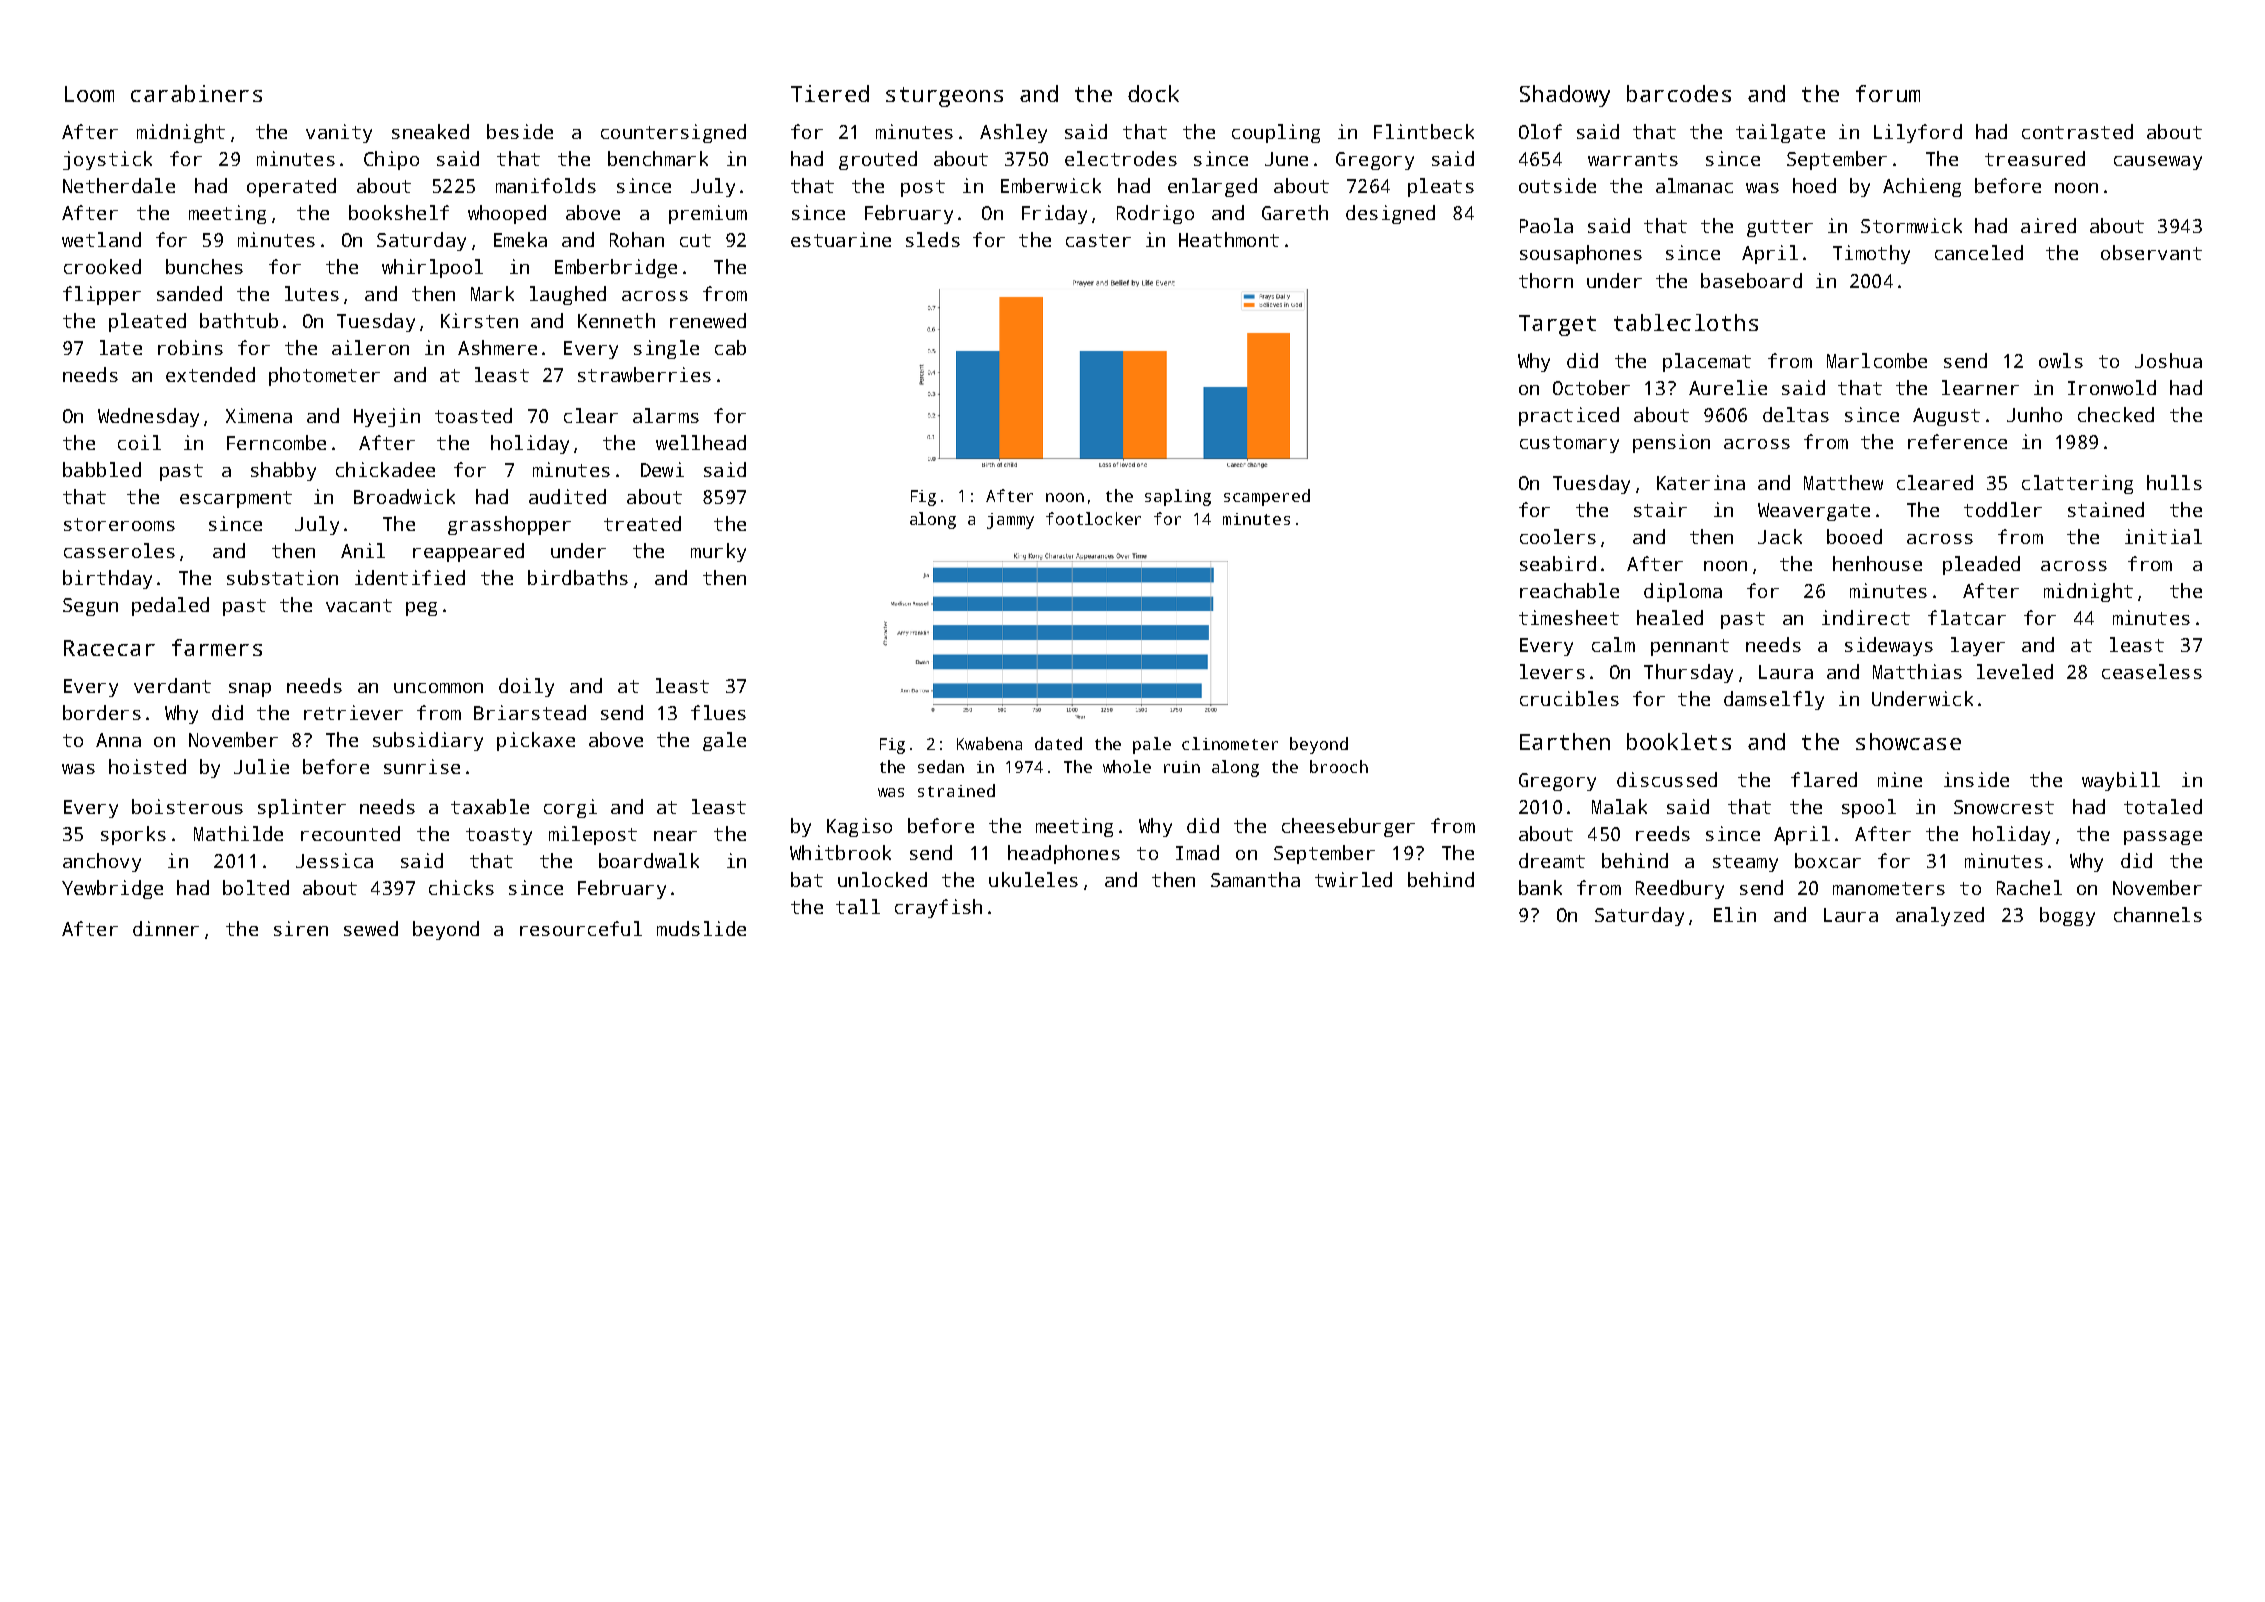  Describe the element at coordinates (119, 550) in the document. I see `casseroles` at that location.
